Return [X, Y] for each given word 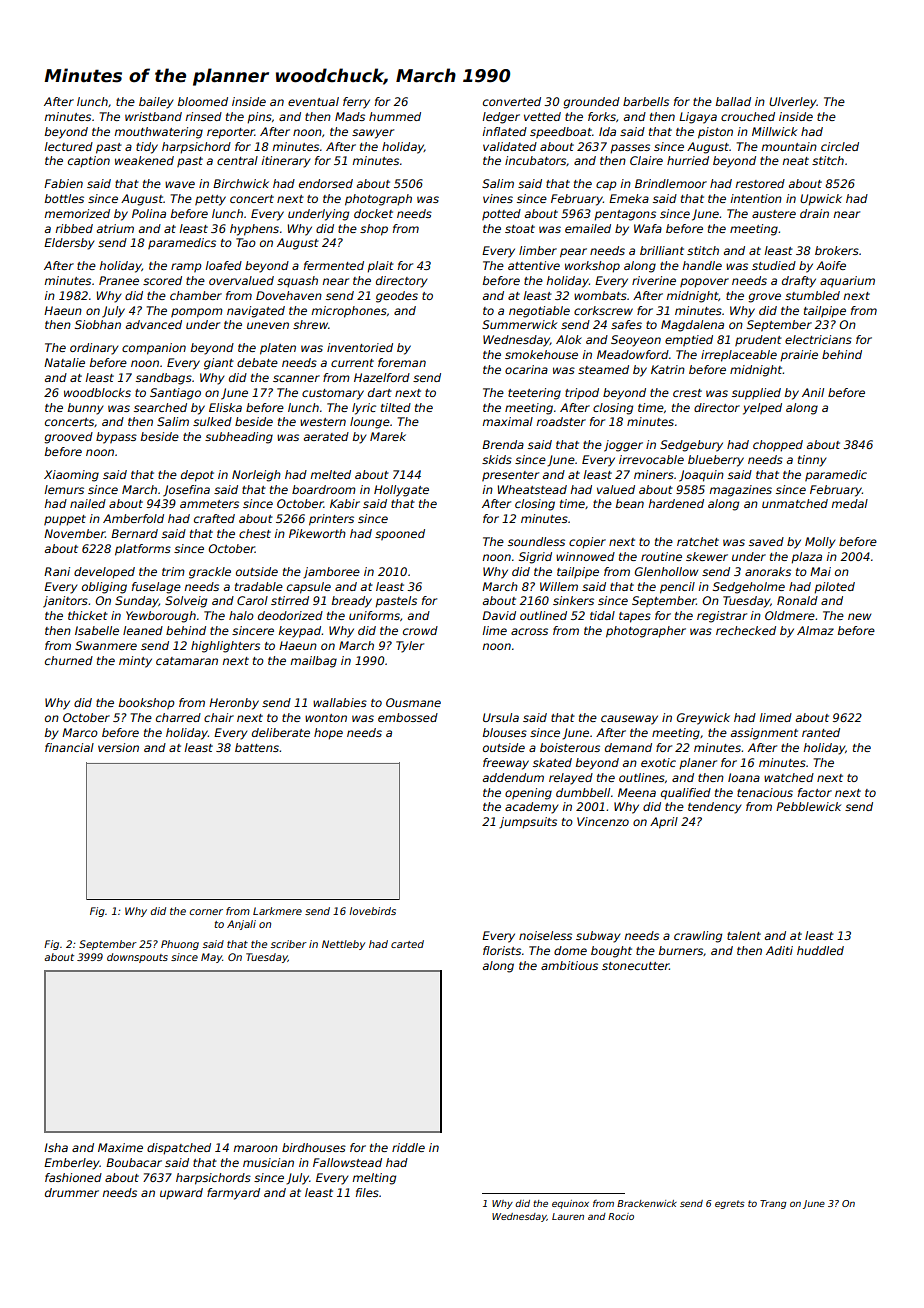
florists [502, 950]
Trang [773, 1204]
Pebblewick [808, 806]
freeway [506, 764]
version [118, 747]
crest [687, 393]
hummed [395, 116]
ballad [733, 101]
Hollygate [401, 491]
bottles [64, 198]
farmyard [233, 1194]
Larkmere [277, 911]
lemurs [64, 489]
